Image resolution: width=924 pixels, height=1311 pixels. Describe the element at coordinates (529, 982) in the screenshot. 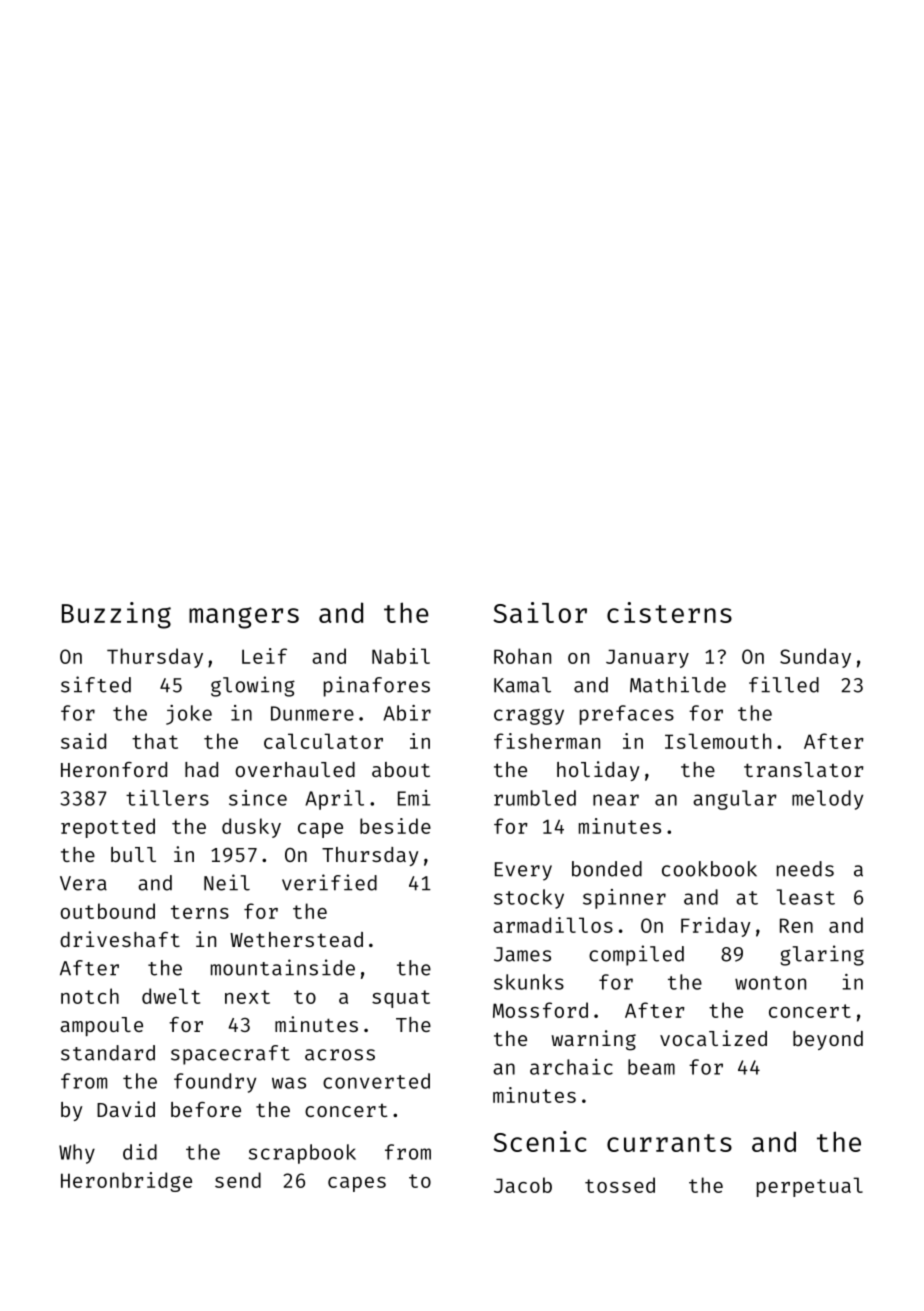

I see `skunks` at that location.
